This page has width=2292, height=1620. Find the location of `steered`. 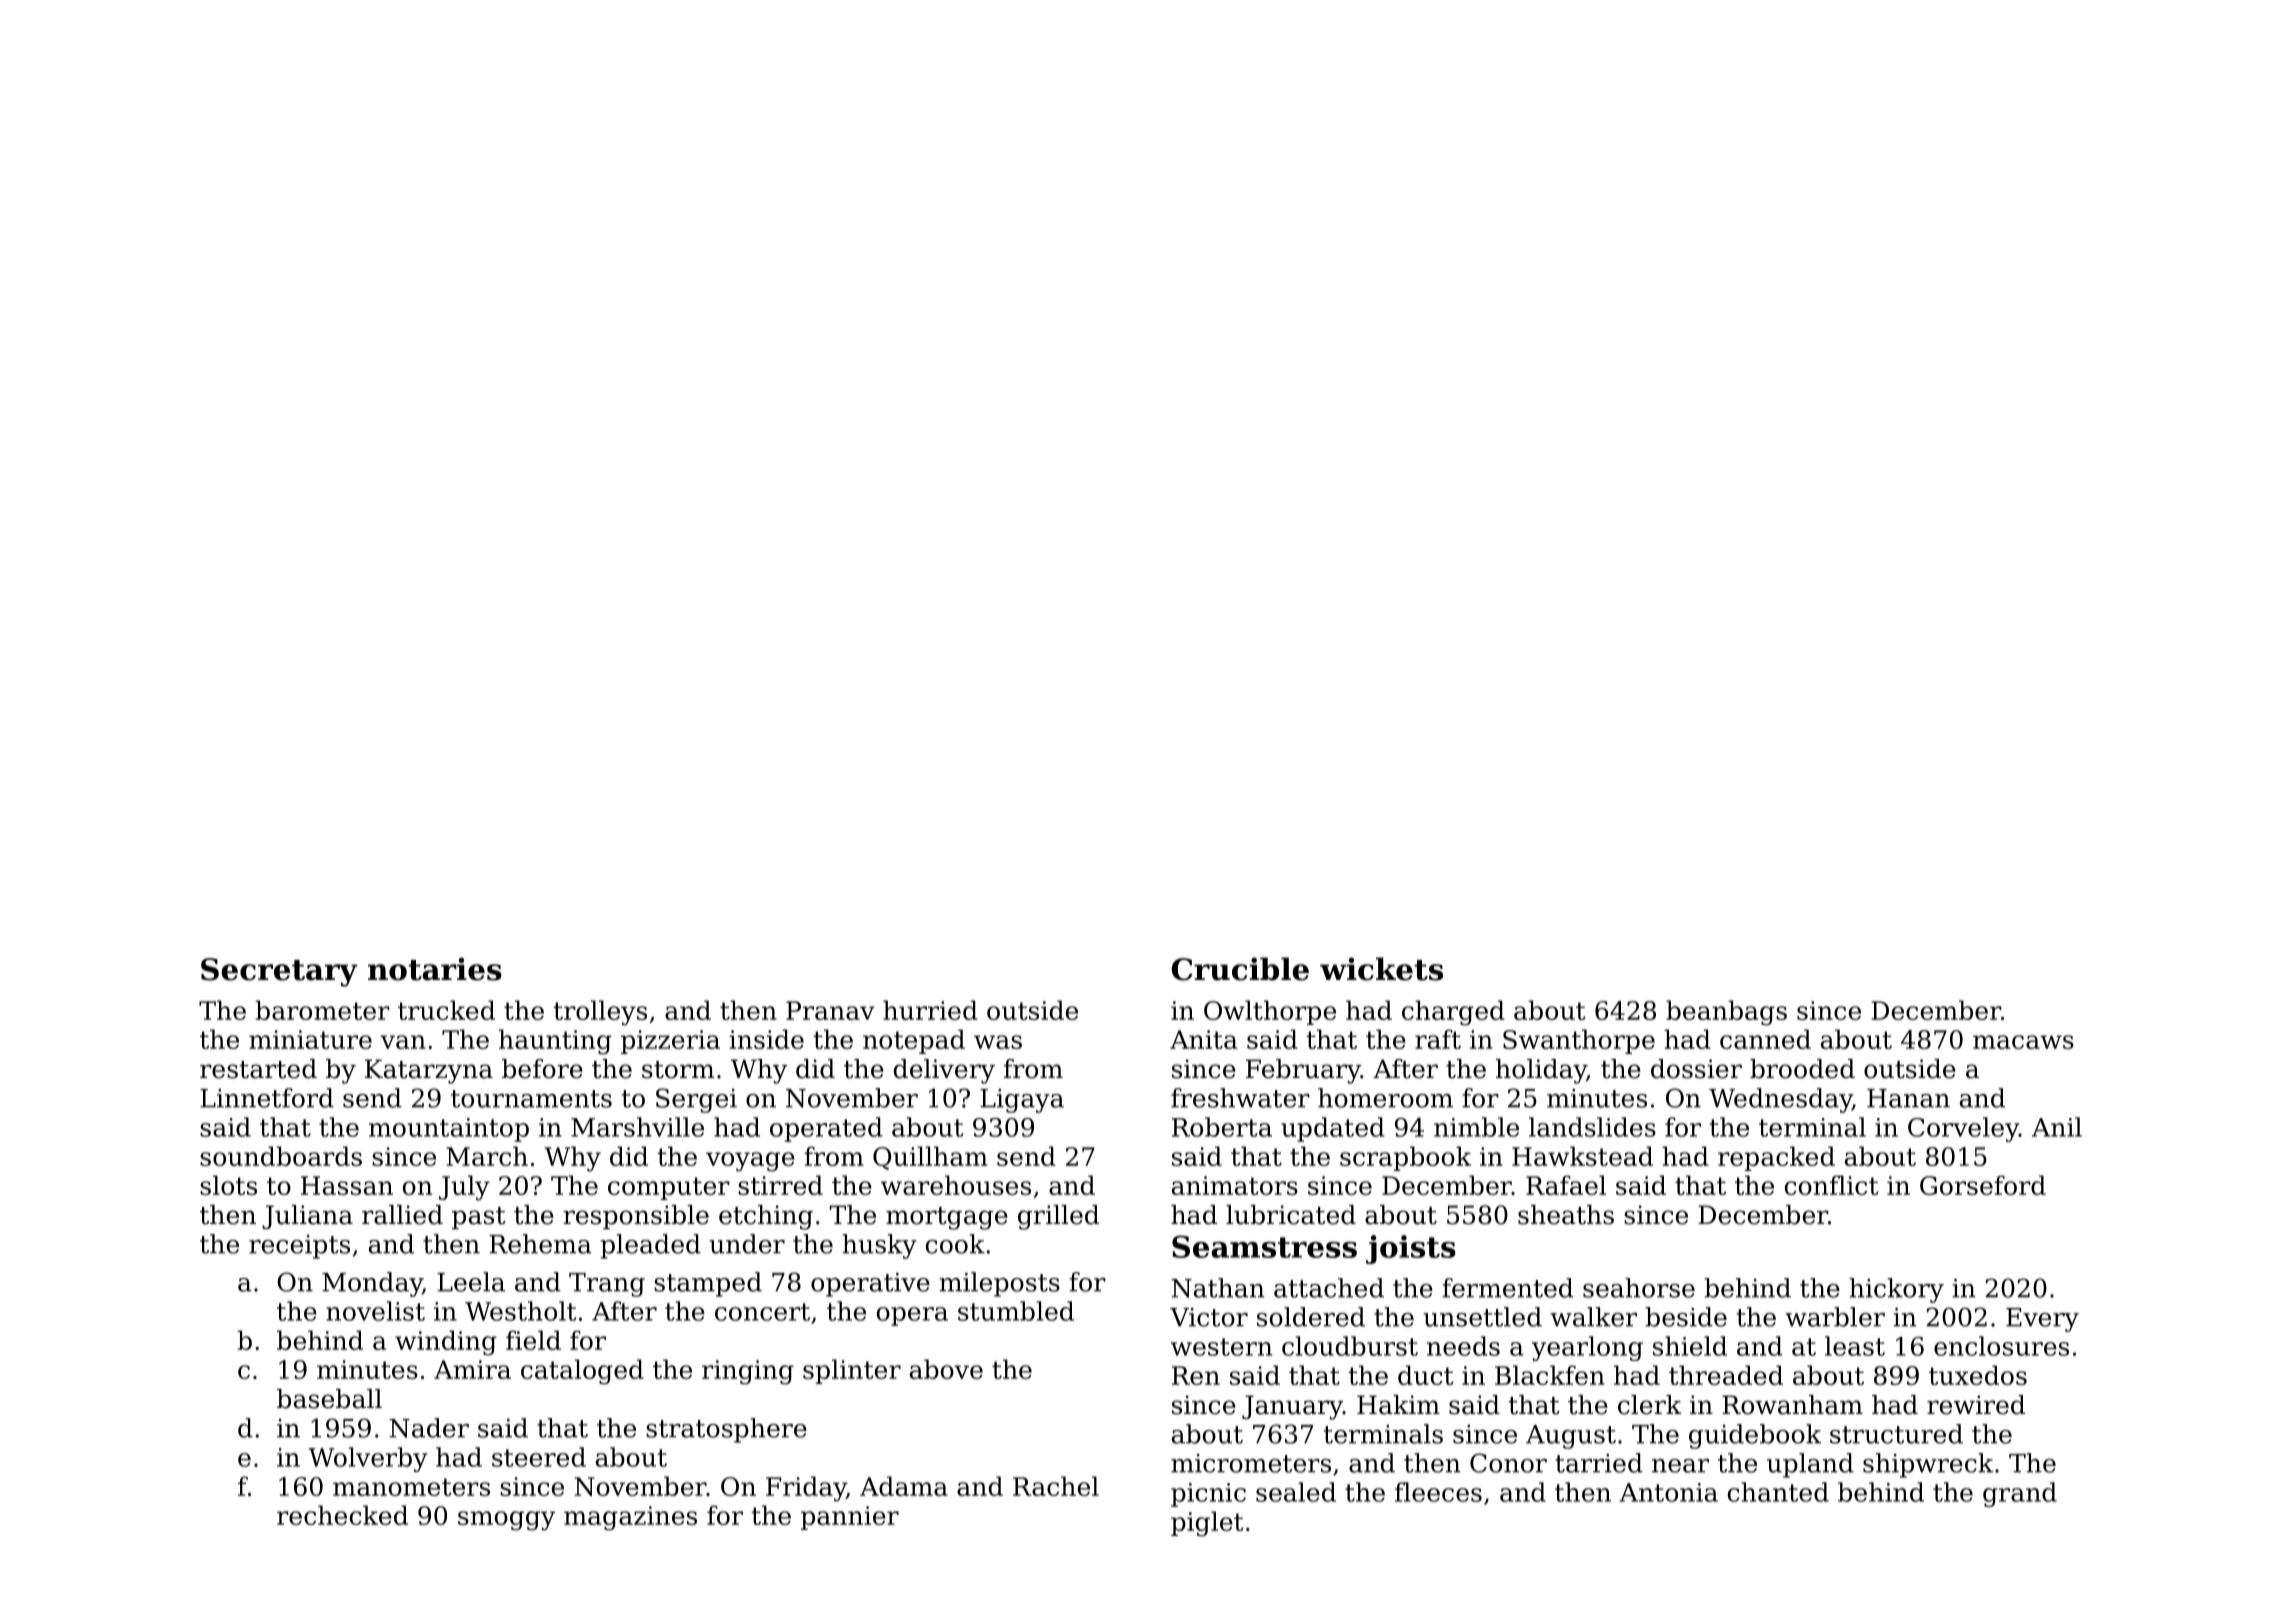

steered is located at coordinates (539, 1457).
